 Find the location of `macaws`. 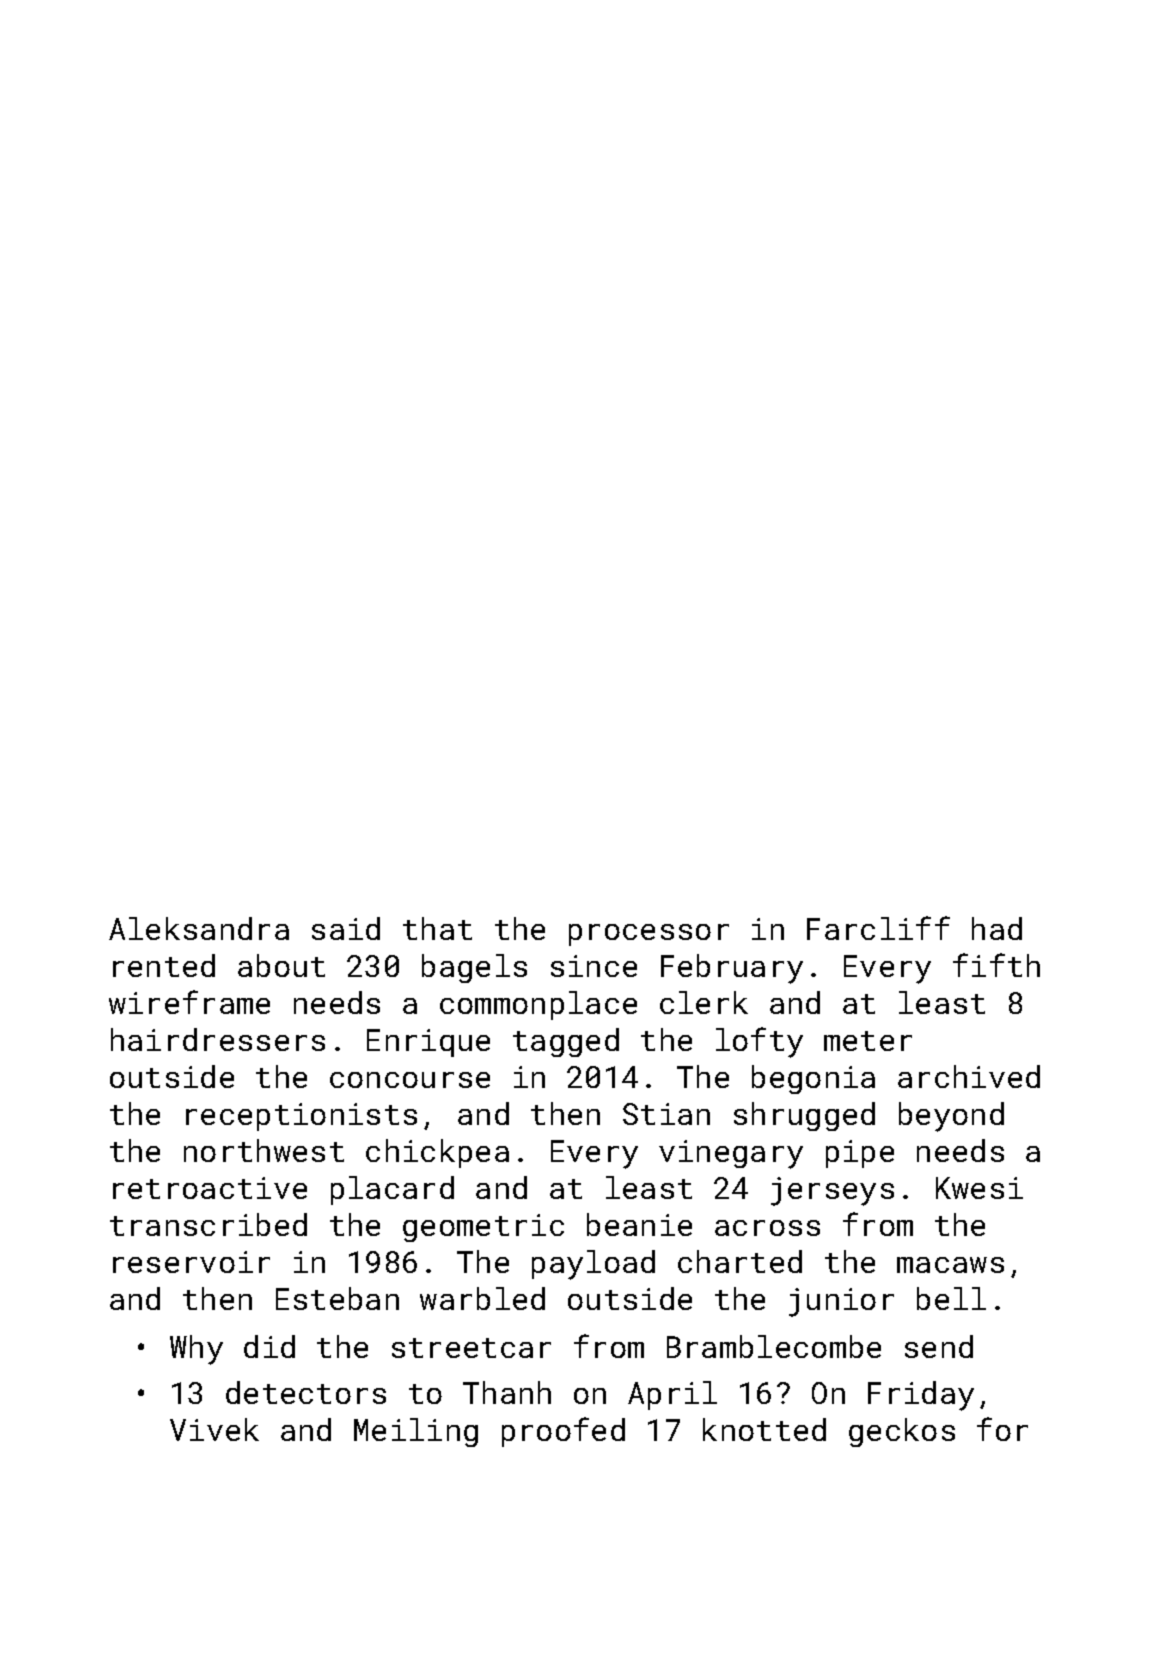

macaws is located at coordinates (950, 1265).
